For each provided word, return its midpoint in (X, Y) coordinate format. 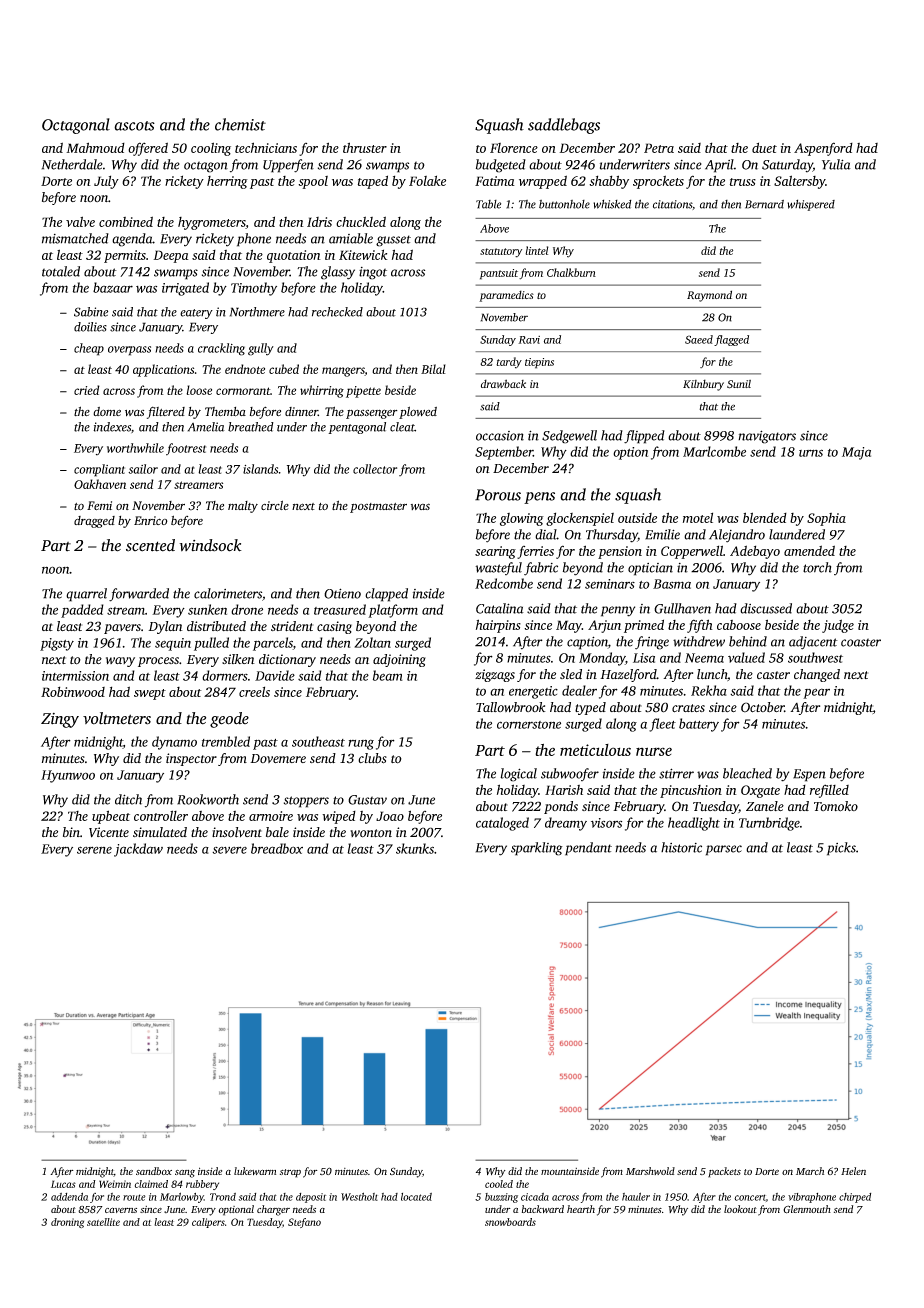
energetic (533, 692)
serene (94, 850)
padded (82, 611)
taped (373, 182)
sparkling (537, 849)
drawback (503, 383)
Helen (853, 1171)
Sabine (91, 312)
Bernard (764, 204)
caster (773, 675)
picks (841, 849)
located (416, 1197)
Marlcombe (714, 451)
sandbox (154, 1171)
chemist (240, 124)
